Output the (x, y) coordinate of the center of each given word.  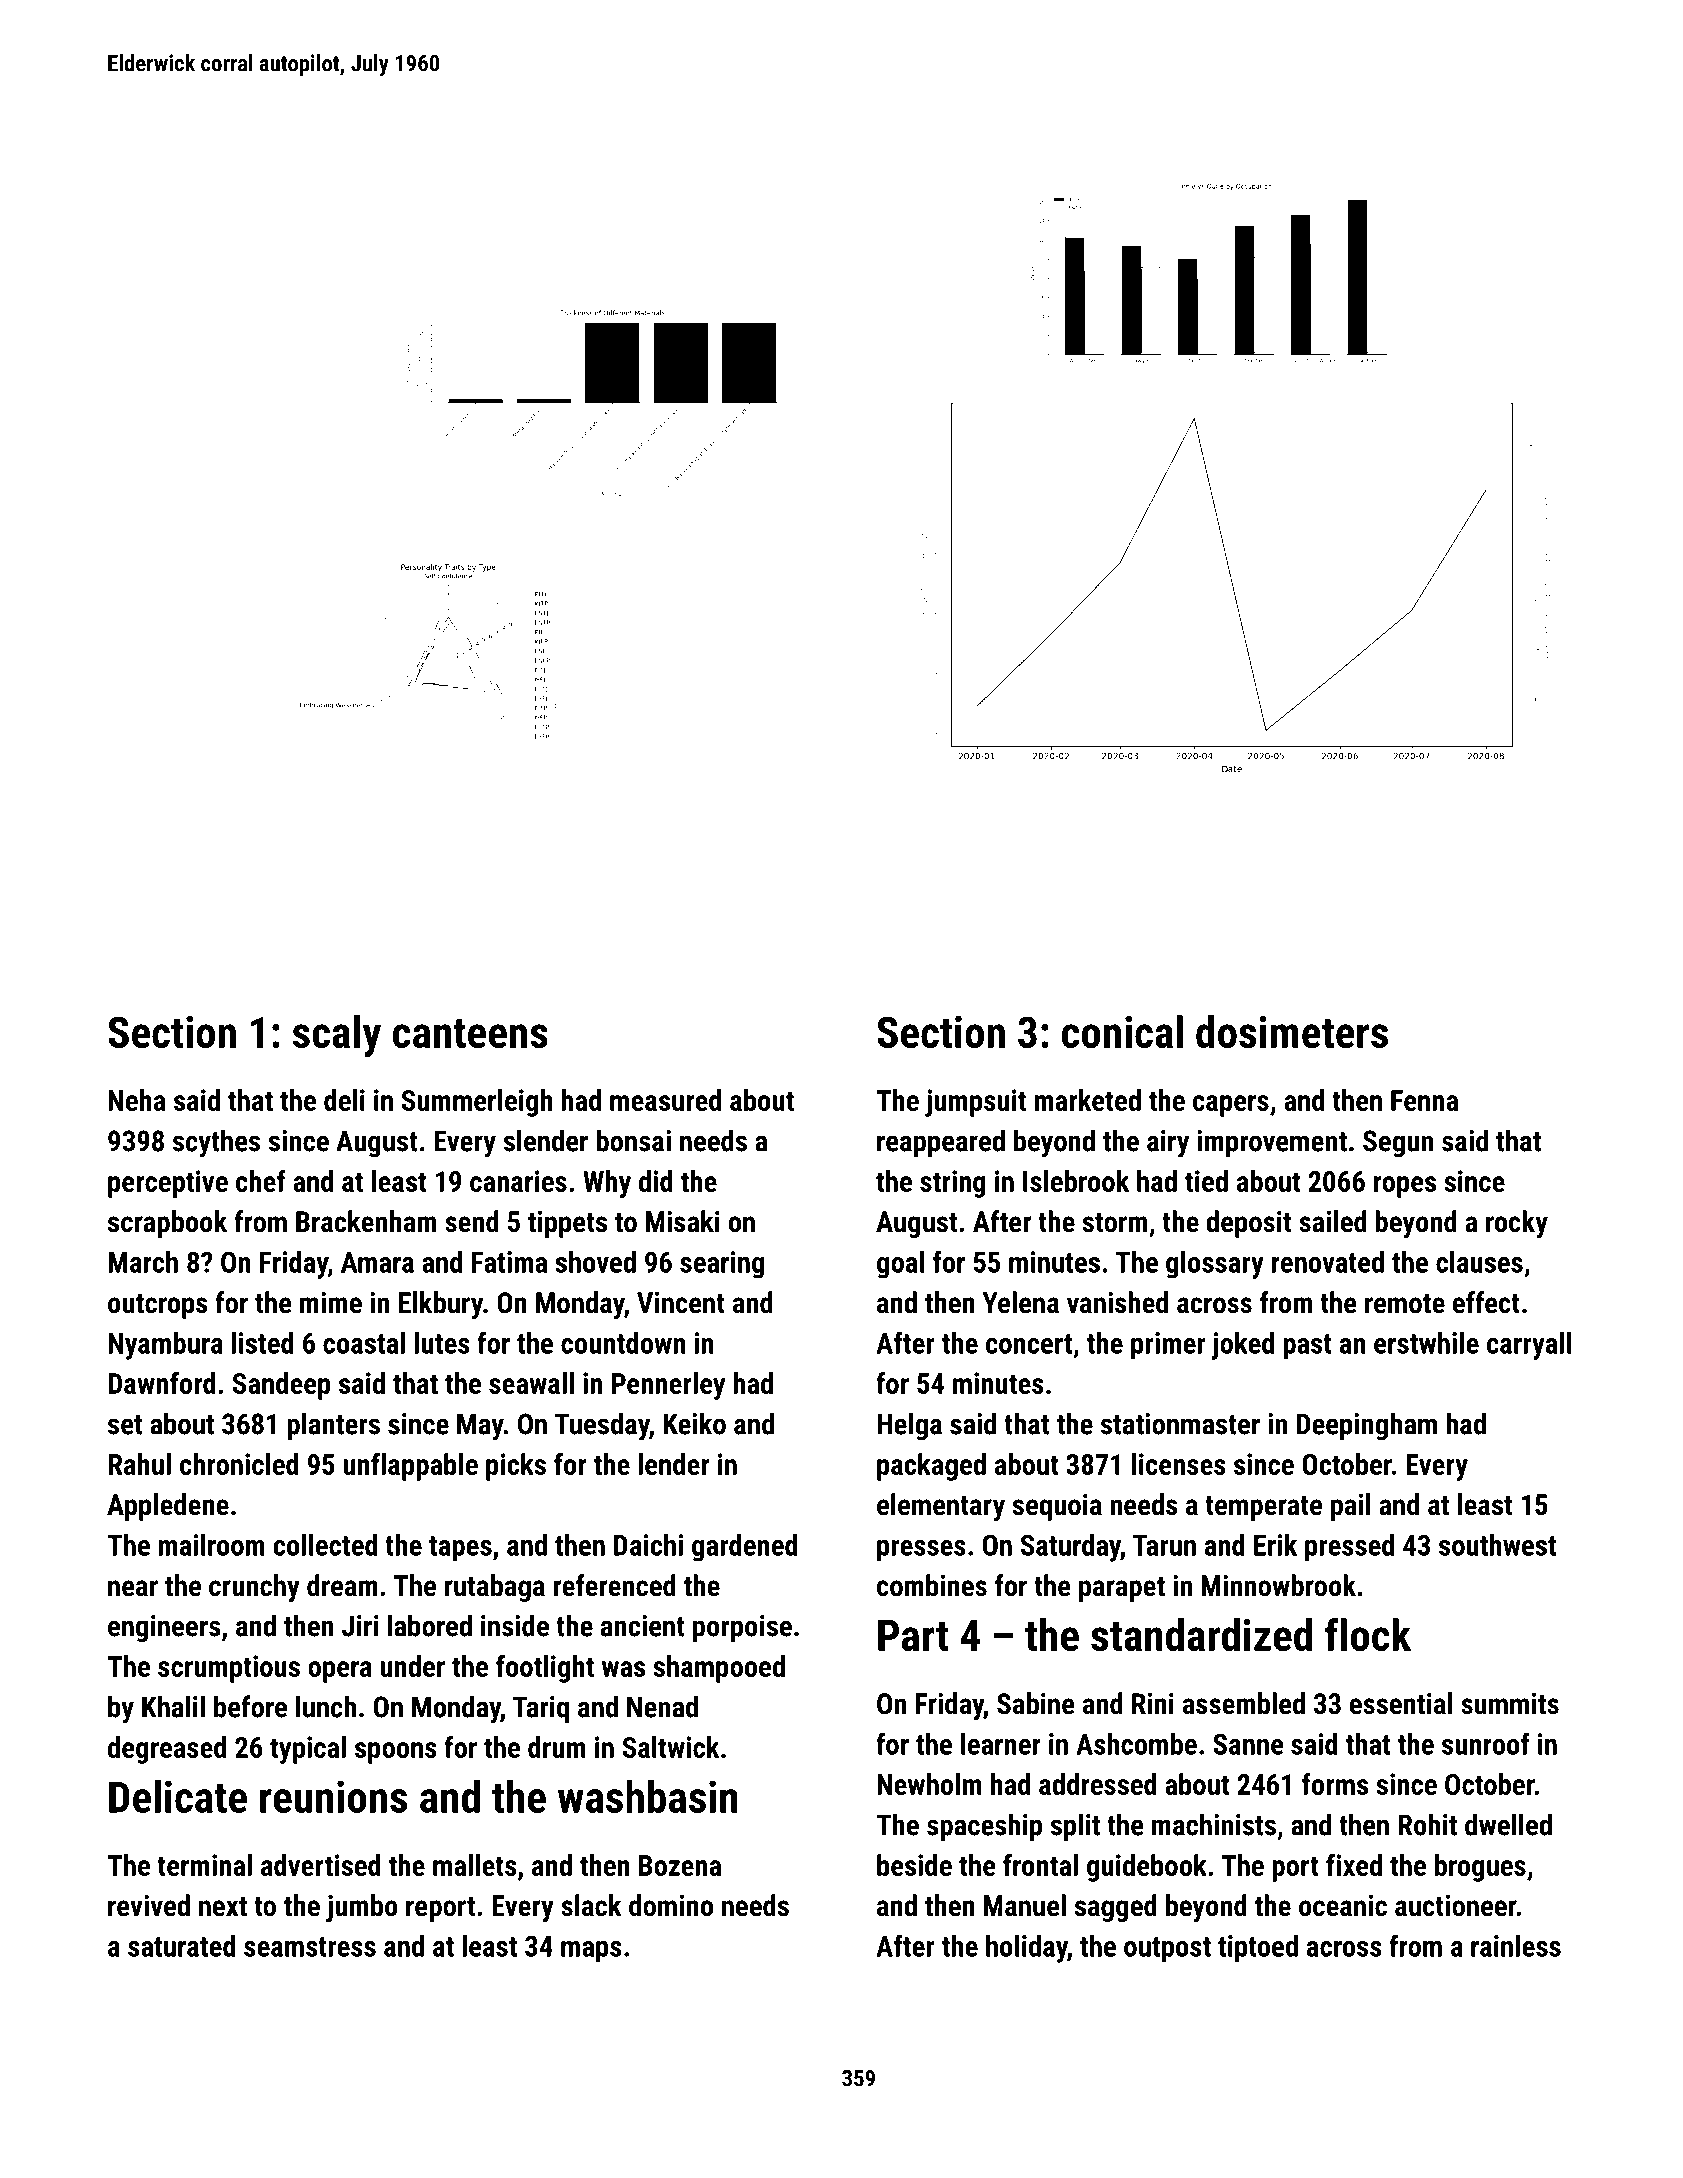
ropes (1405, 1187)
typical (308, 1750)
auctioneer (1456, 1905)
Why (607, 1184)
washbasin (648, 1796)
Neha (137, 1100)
